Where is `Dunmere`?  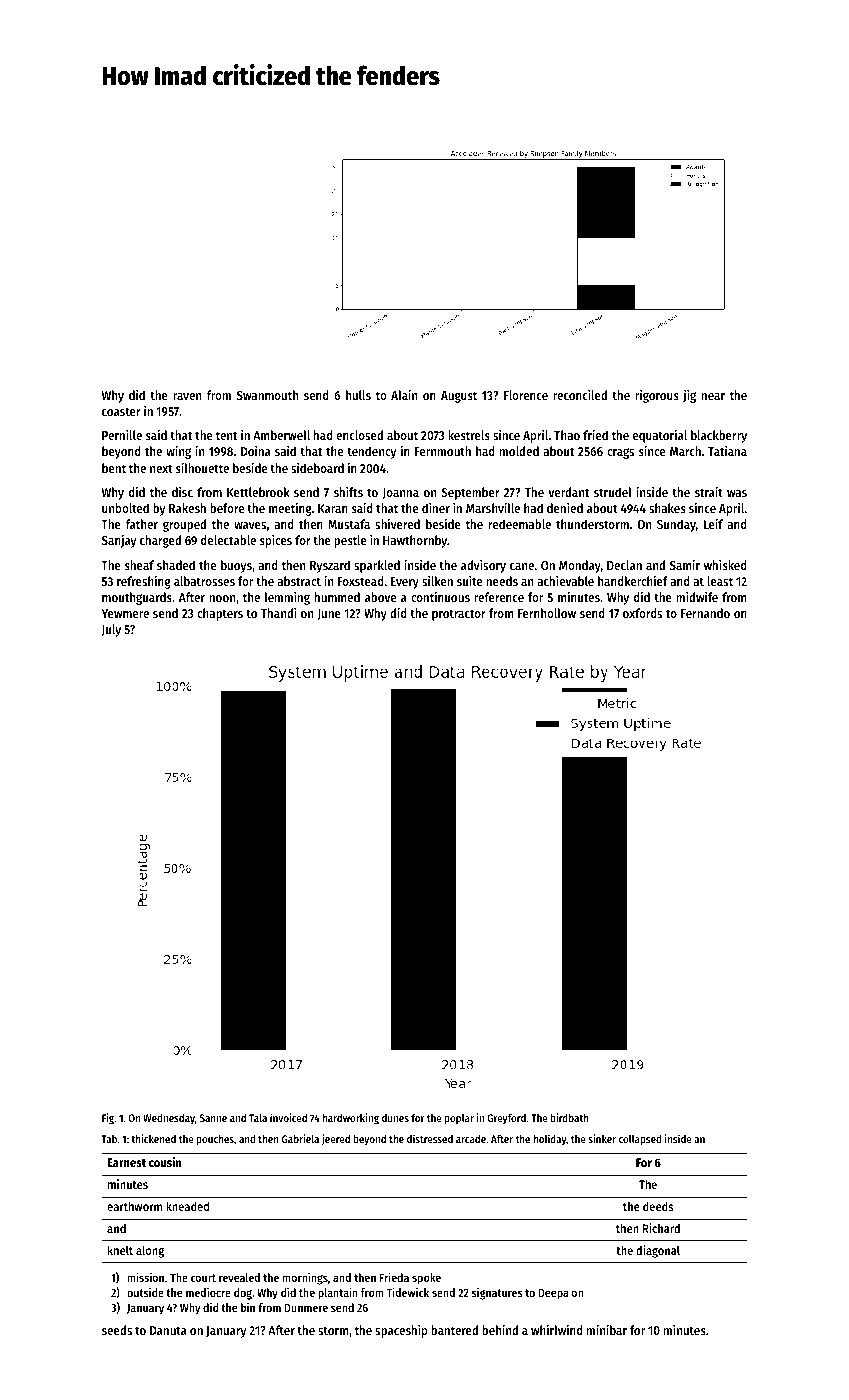 Dunmere is located at coordinates (306, 1308).
